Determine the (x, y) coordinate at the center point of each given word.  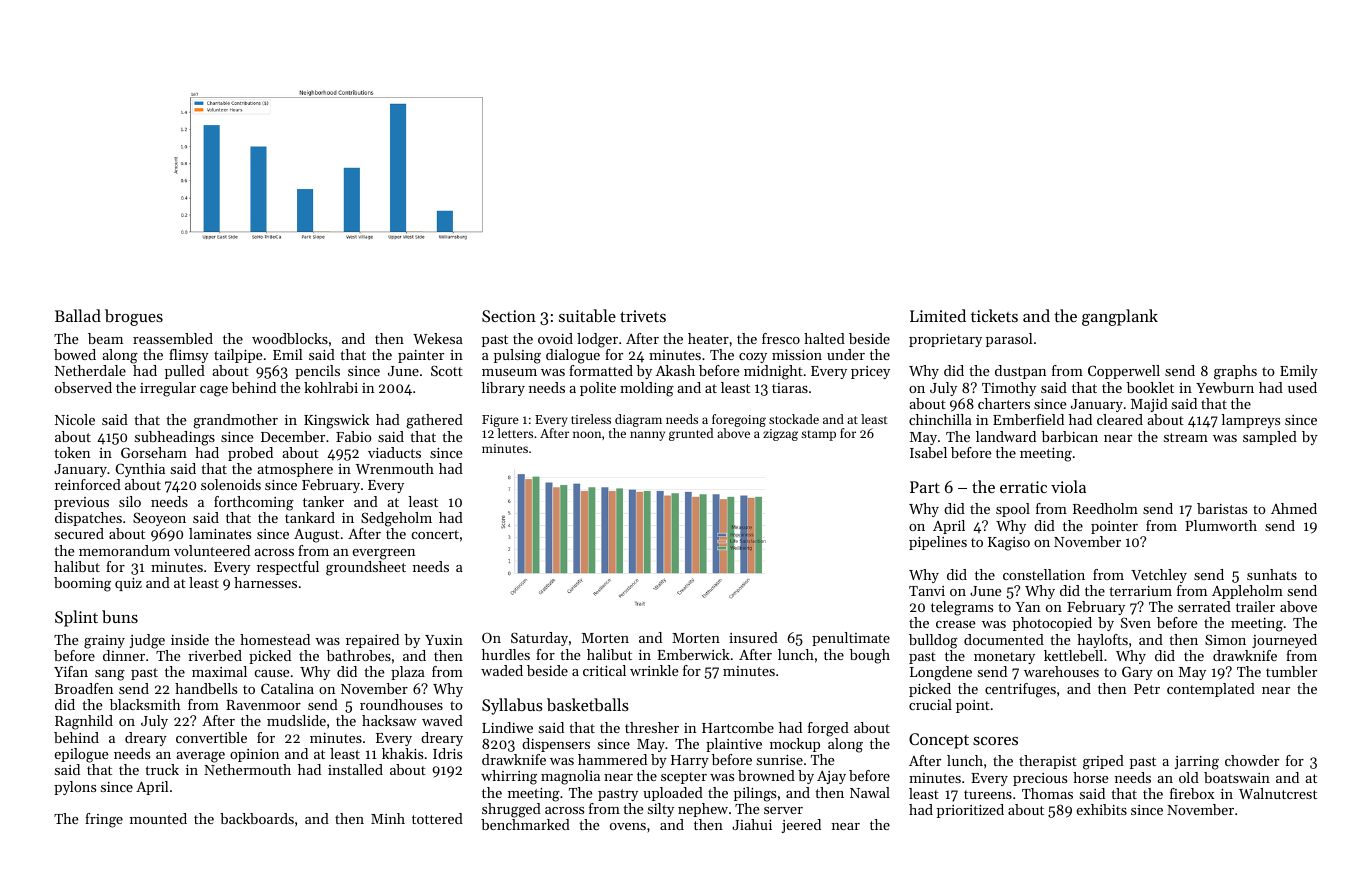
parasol (1009, 340)
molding (647, 389)
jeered (801, 826)
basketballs (588, 704)
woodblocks (290, 338)
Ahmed (1294, 508)
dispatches (88, 519)
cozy (753, 358)
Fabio (354, 436)
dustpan (1020, 372)
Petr (1147, 689)
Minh (388, 818)
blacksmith (145, 704)
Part (925, 487)
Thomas (1047, 793)
